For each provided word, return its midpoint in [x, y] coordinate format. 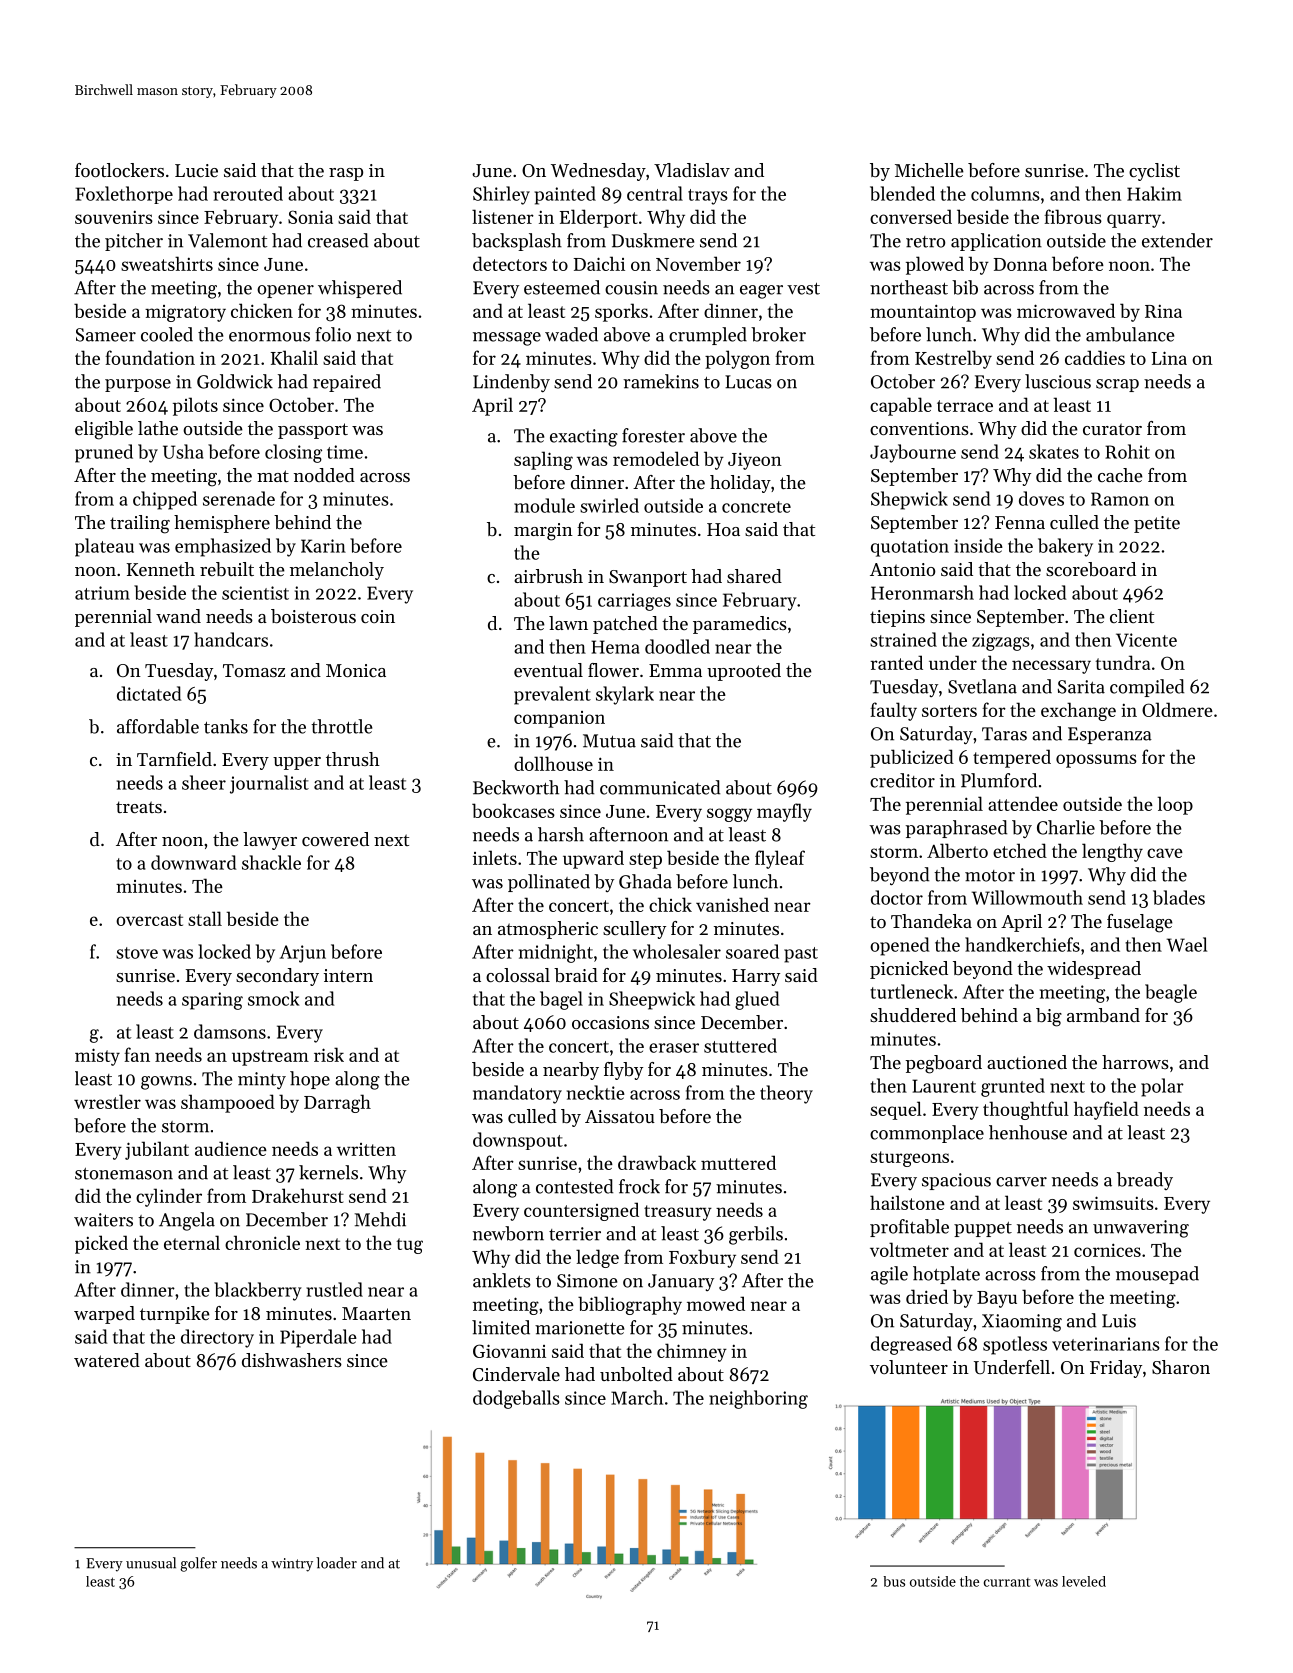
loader [336, 1563]
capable [901, 406]
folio [333, 334]
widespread [1094, 970]
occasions [610, 1022]
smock [273, 998]
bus [894, 1581]
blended [902, 193]
